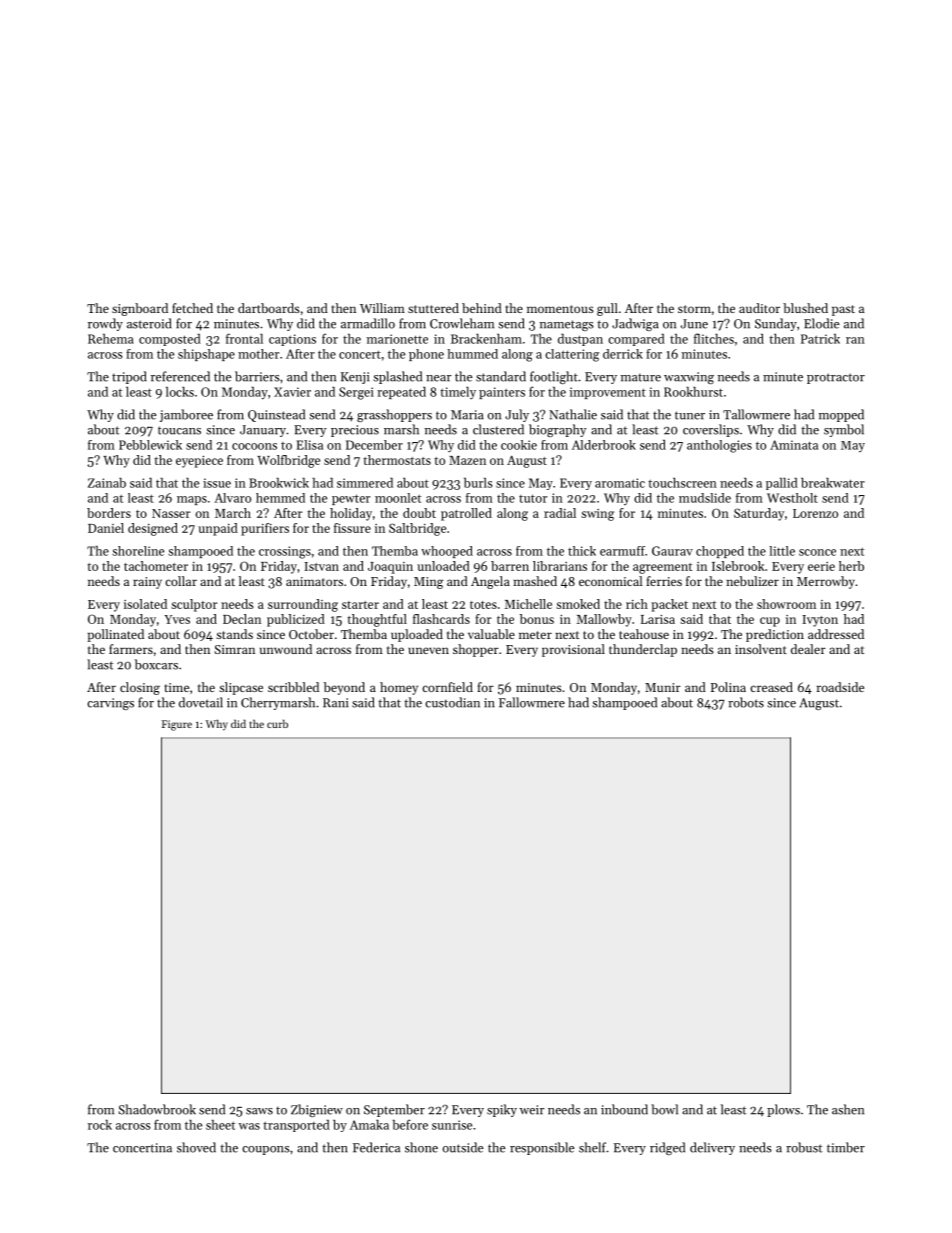 The width and height of the image is (952, 1233). I want to click on curb, so click(277, 723).
